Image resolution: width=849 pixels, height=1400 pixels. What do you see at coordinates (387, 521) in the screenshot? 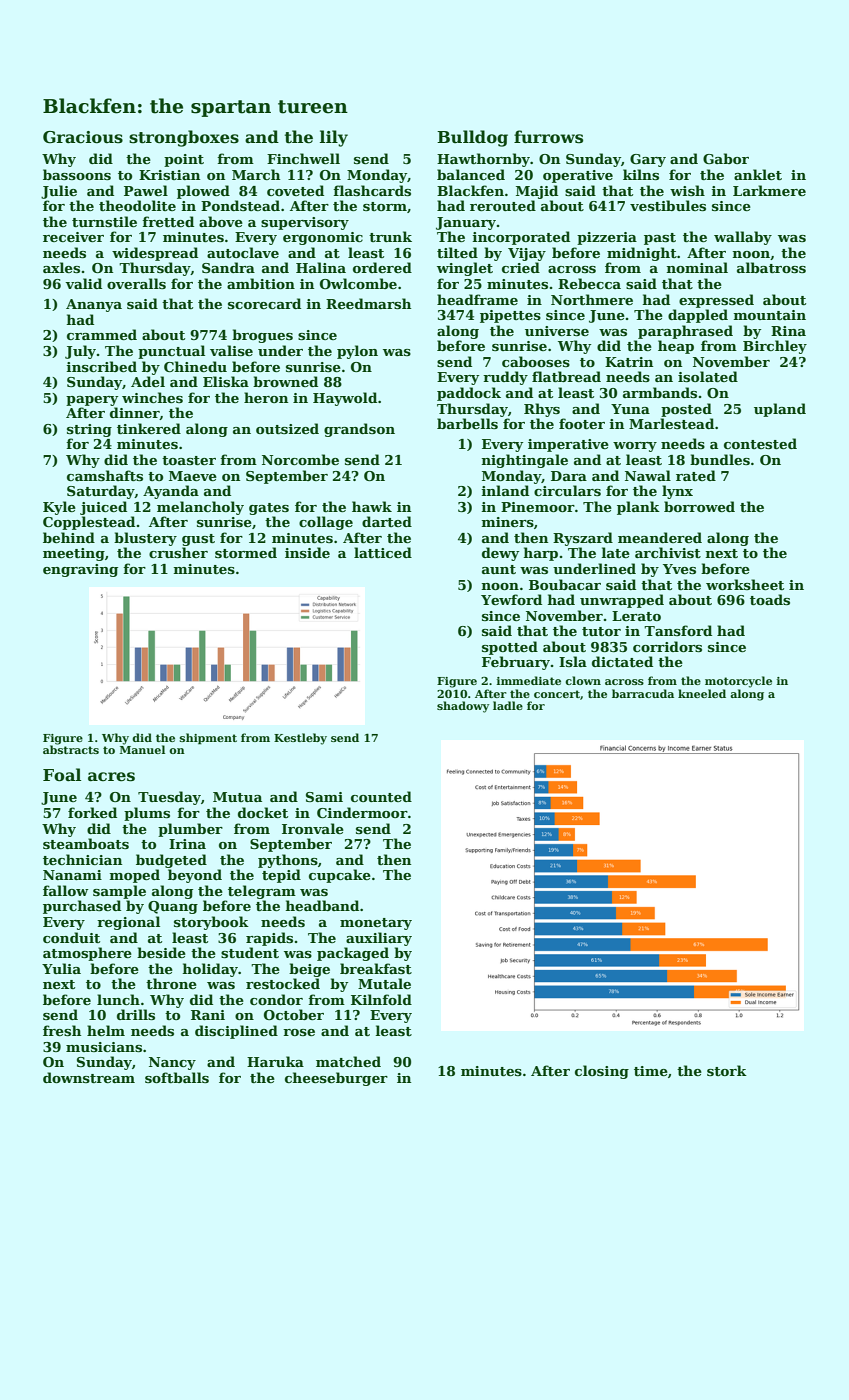
I see `darted` at bounding box center [387, 521].
